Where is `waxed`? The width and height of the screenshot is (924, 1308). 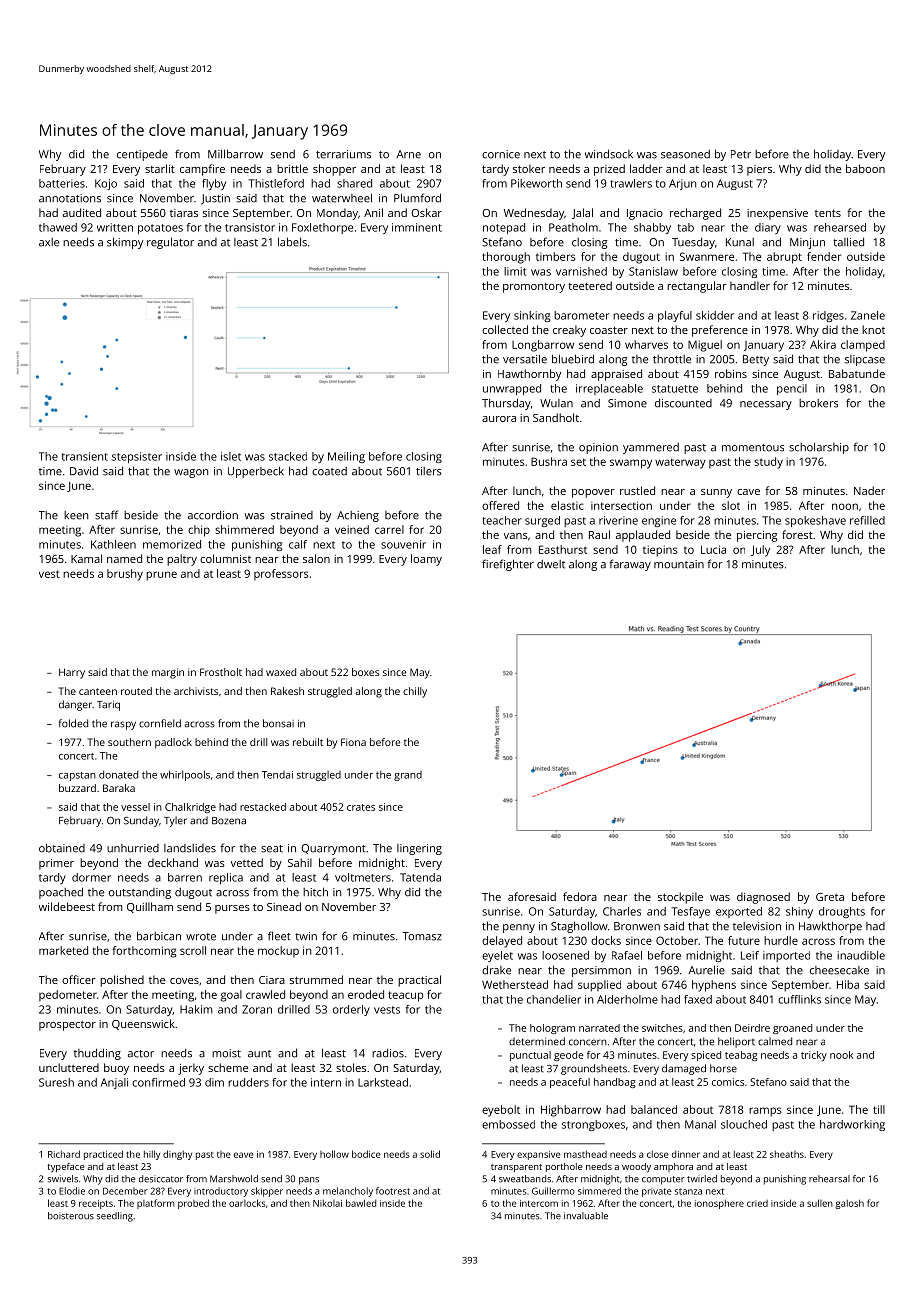
waxed is located at coordinates (281, 672).
